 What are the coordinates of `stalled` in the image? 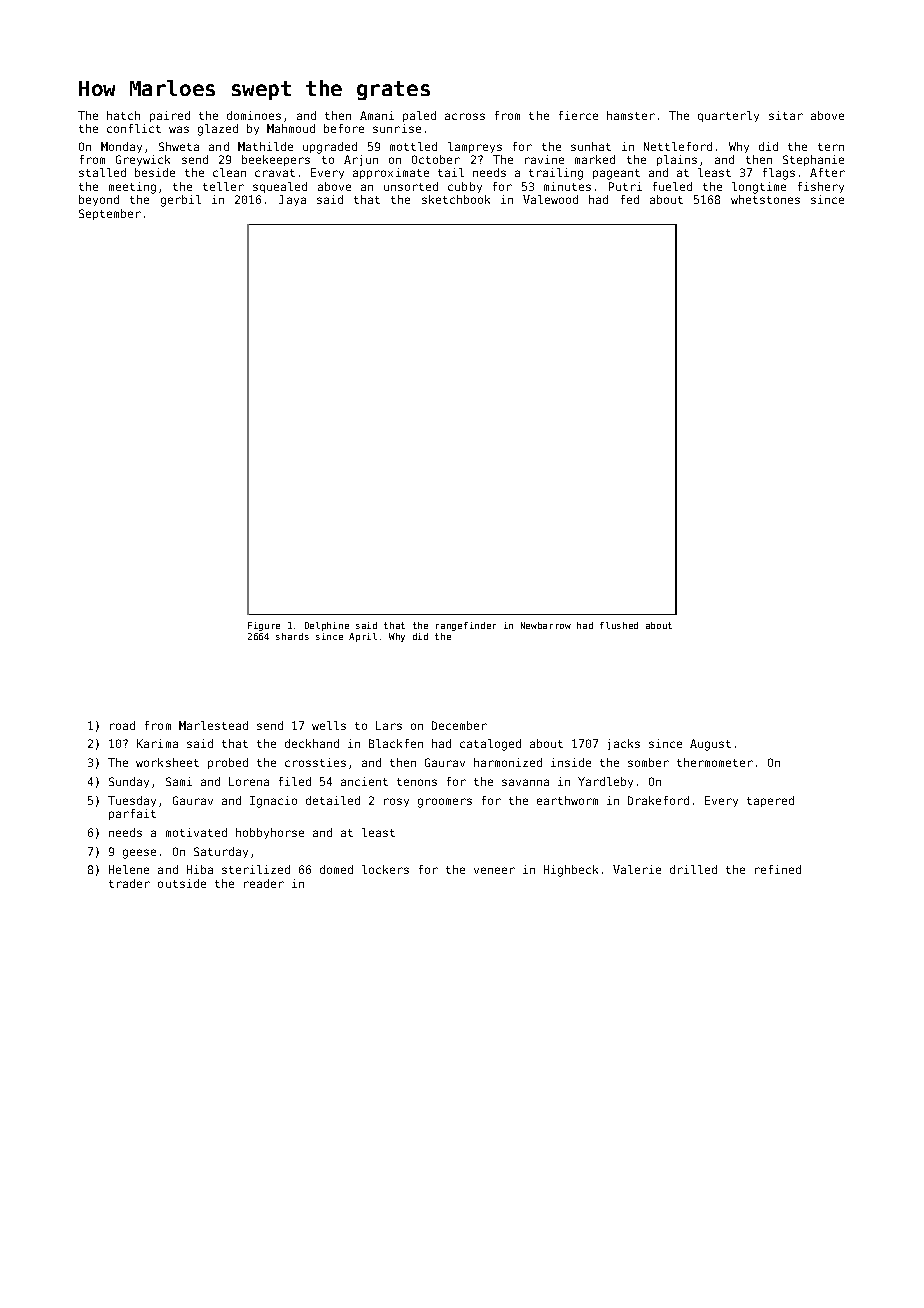 It's located at (102, 172).
